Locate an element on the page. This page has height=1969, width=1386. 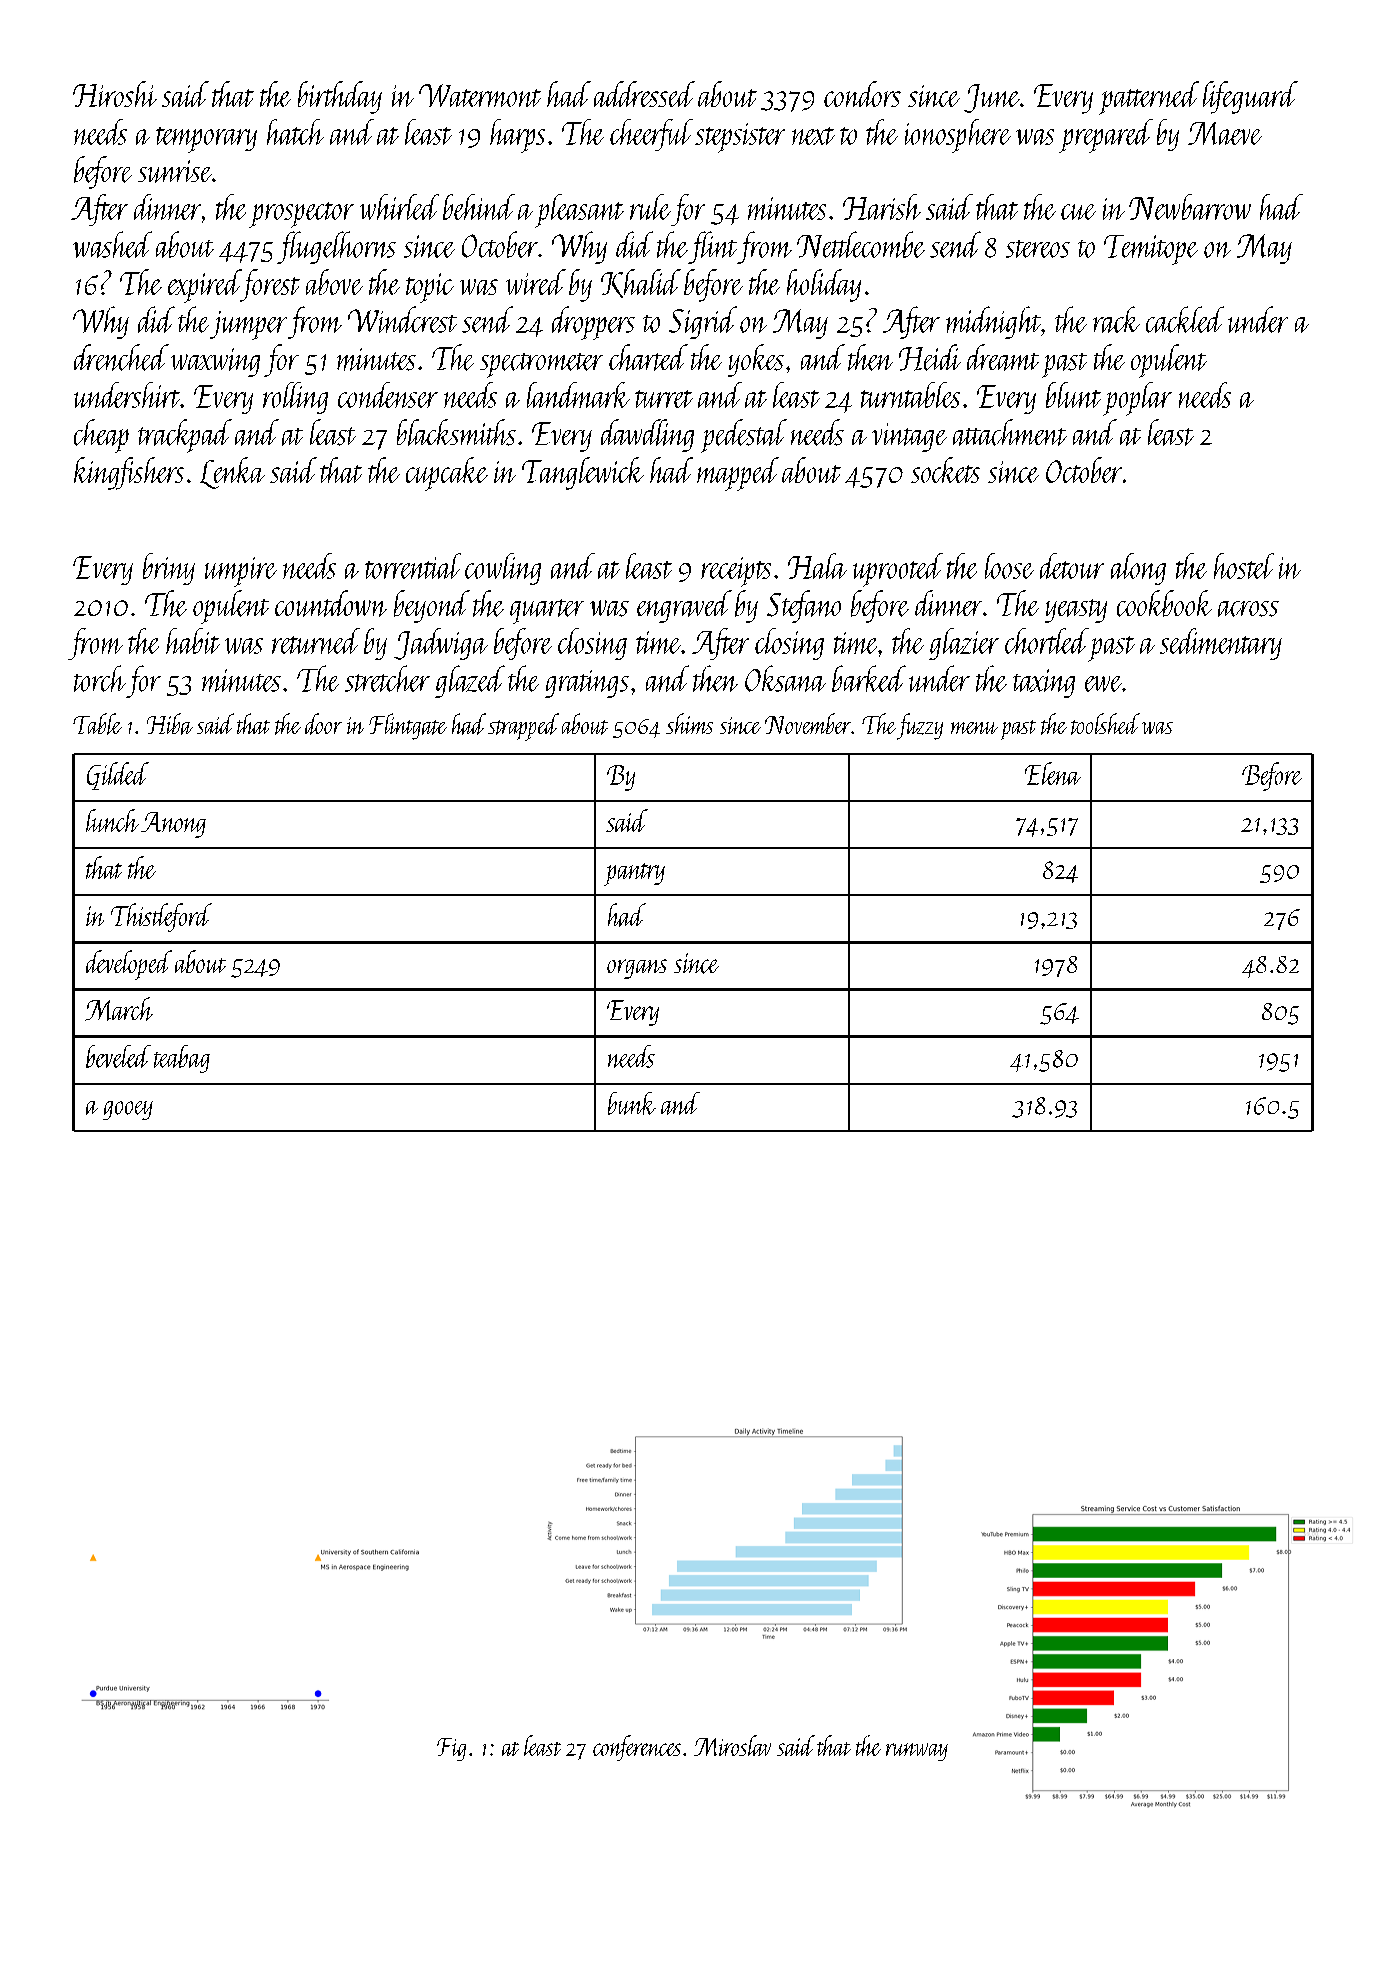
organs is located at coordinates (637, 969).
